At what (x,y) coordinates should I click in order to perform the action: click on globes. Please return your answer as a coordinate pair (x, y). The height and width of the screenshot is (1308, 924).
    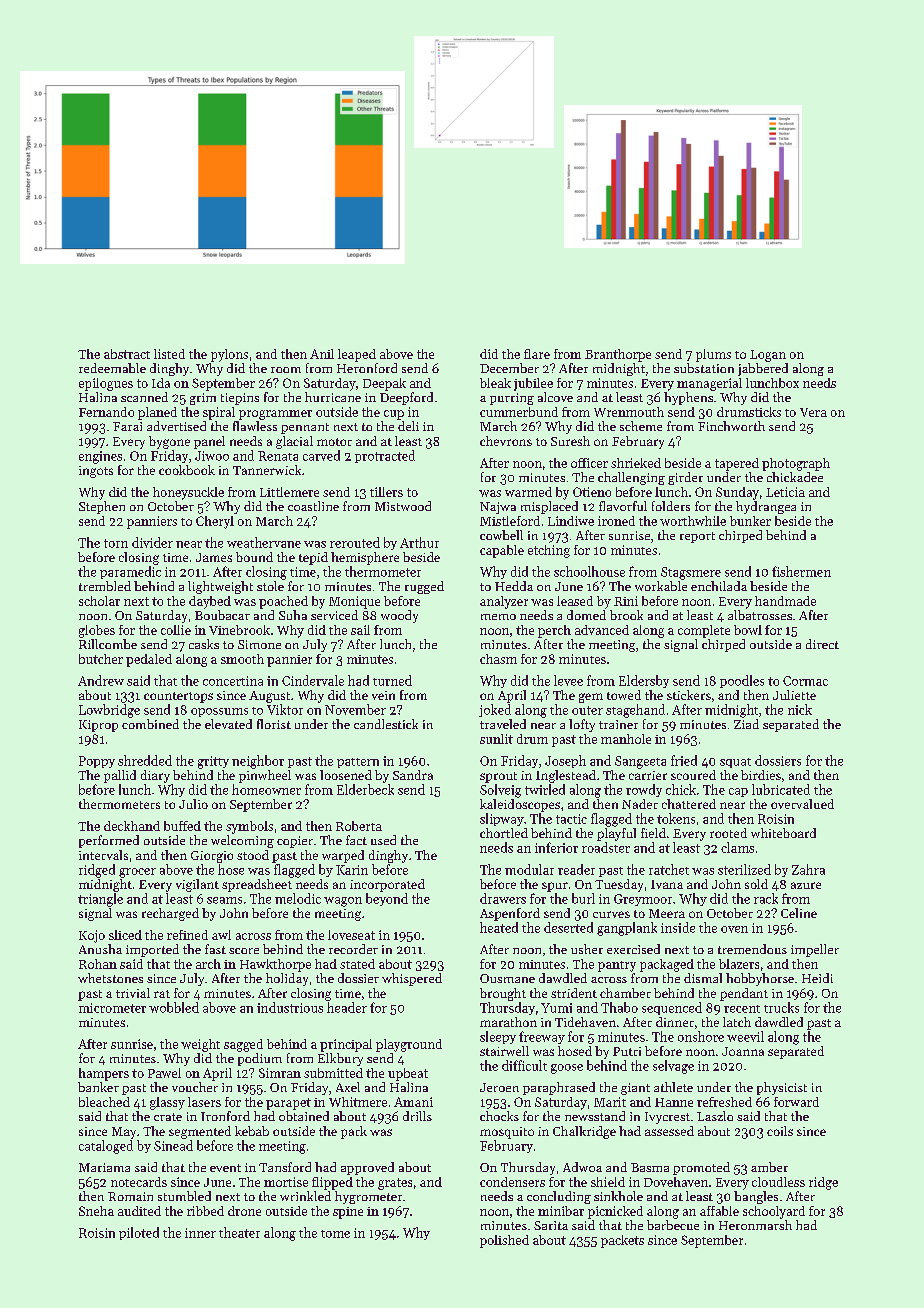
    Looking at the image, I should click on (97, 631).
